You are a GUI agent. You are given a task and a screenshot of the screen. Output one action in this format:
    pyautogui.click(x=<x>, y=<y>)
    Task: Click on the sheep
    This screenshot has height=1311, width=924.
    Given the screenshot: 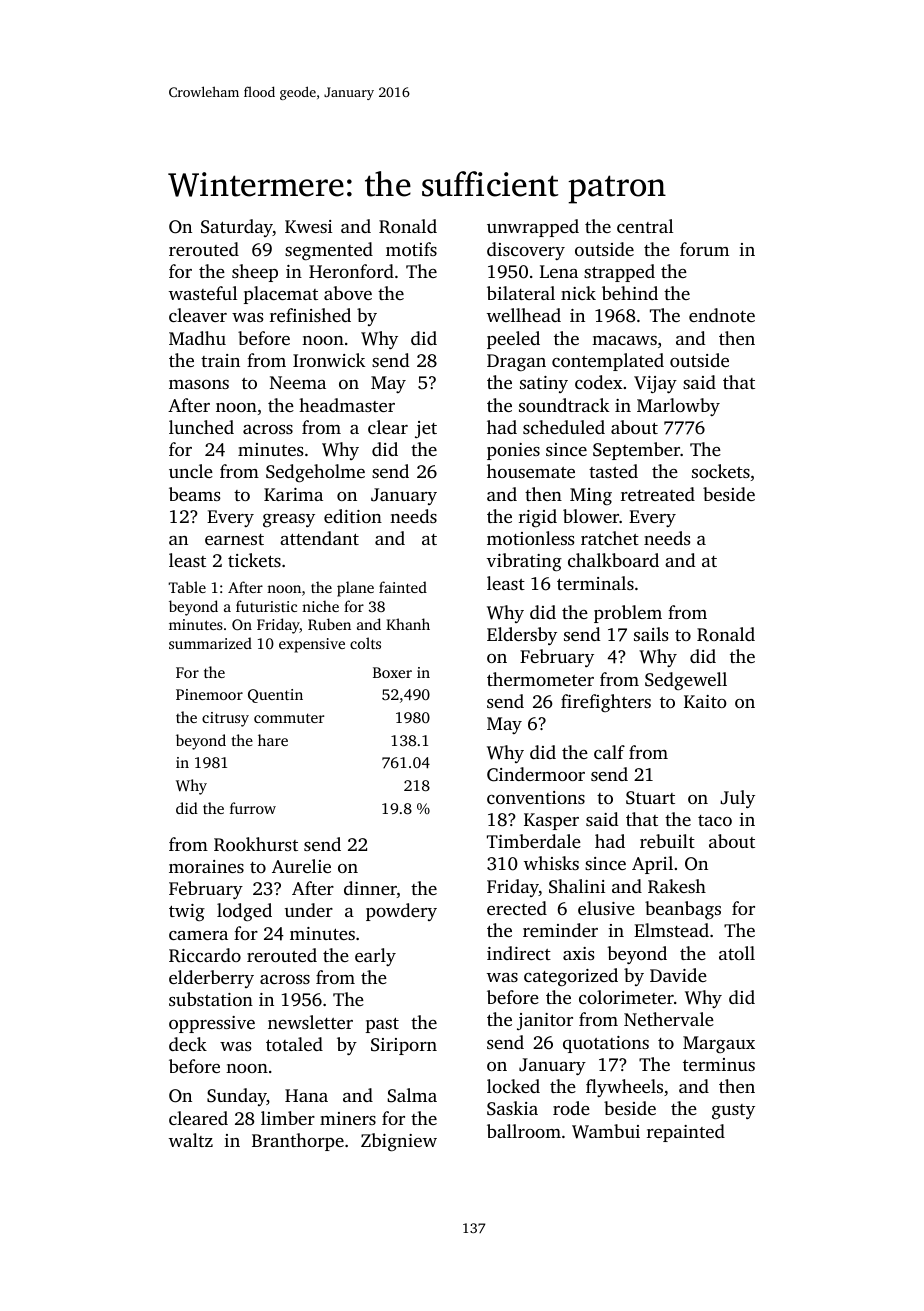 What is the action you would take?
    pyautogui.click(x=255, y=273)
